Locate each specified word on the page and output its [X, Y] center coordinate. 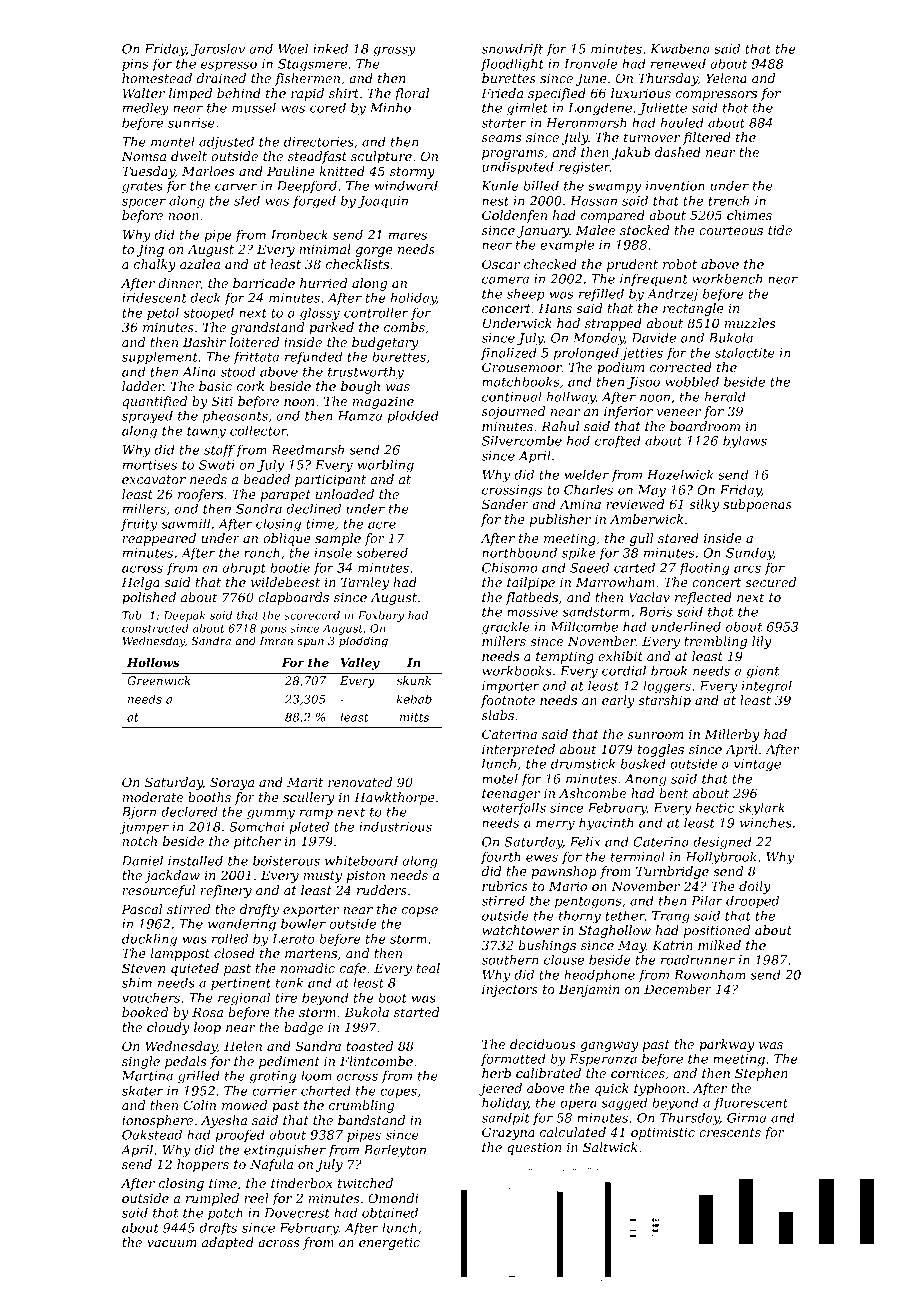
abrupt [244, 569]
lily [761, 642]
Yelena [726, 78]
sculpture [381, 157]
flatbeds [532, 598]
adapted [228, 1243]
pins [135, 65]
